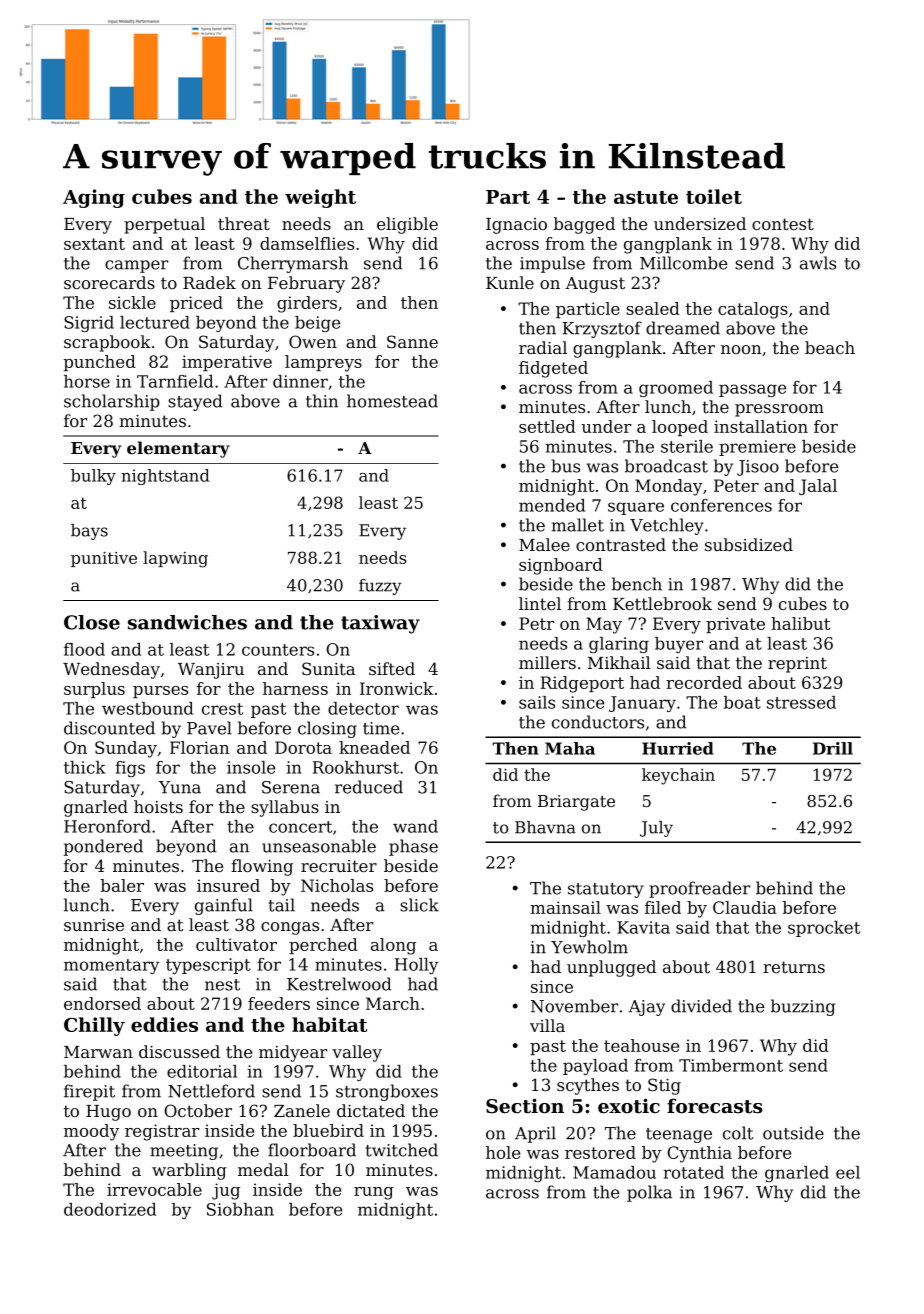  What do you see at coordinates (89, 1092) in the image?
I see `firepit` at bounding box center [89, 1092].
